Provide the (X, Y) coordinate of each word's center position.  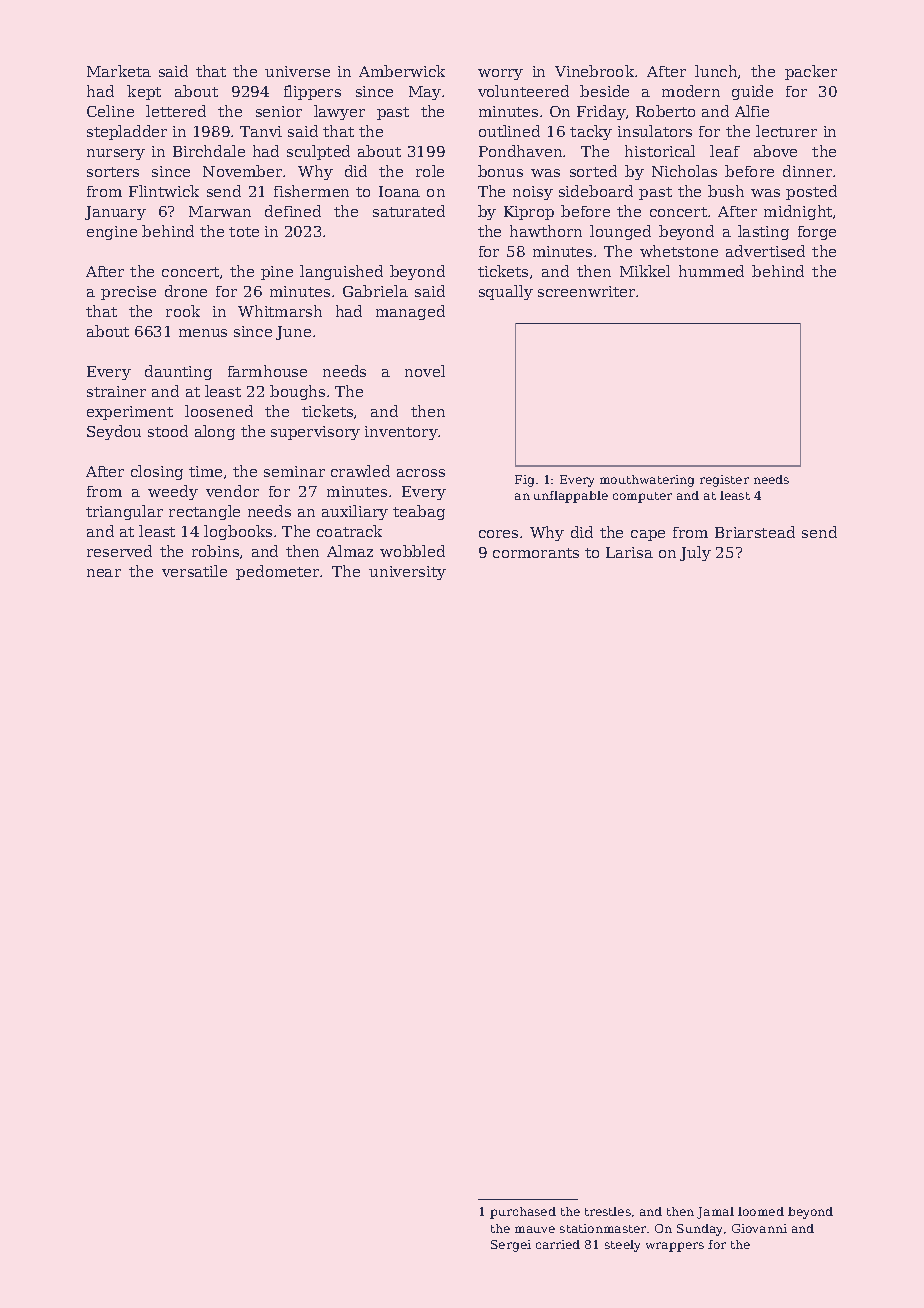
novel (425, 371)
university (407, 573)
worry (500, 74)
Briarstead (755, 532)
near (104, 573)
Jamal (715, 1213)
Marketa (119, 71)
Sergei (511, 1246)
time (205, 471)
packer (811, 72)
